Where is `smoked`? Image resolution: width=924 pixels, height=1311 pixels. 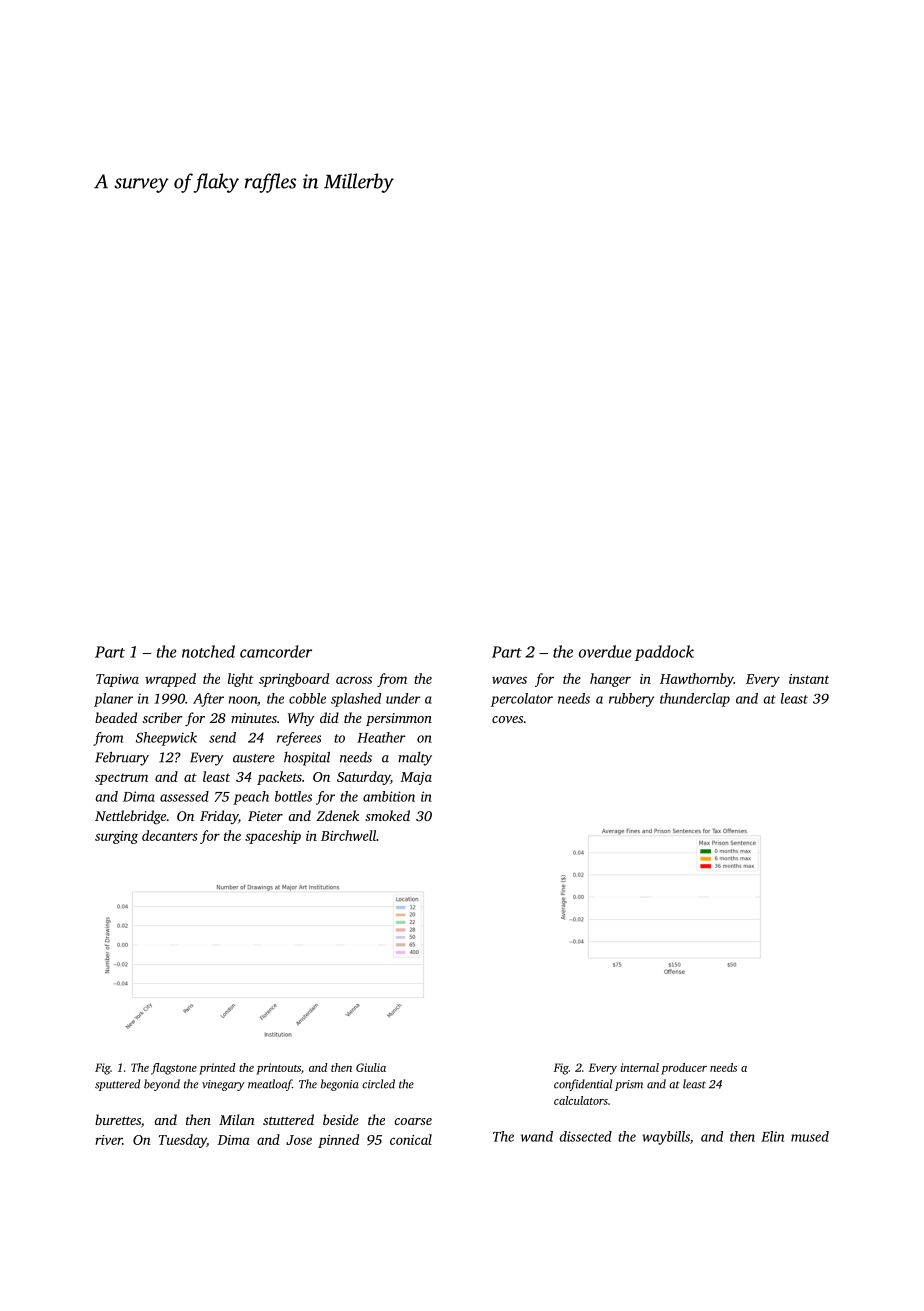
smoked is located at coordinates (387, 815).
